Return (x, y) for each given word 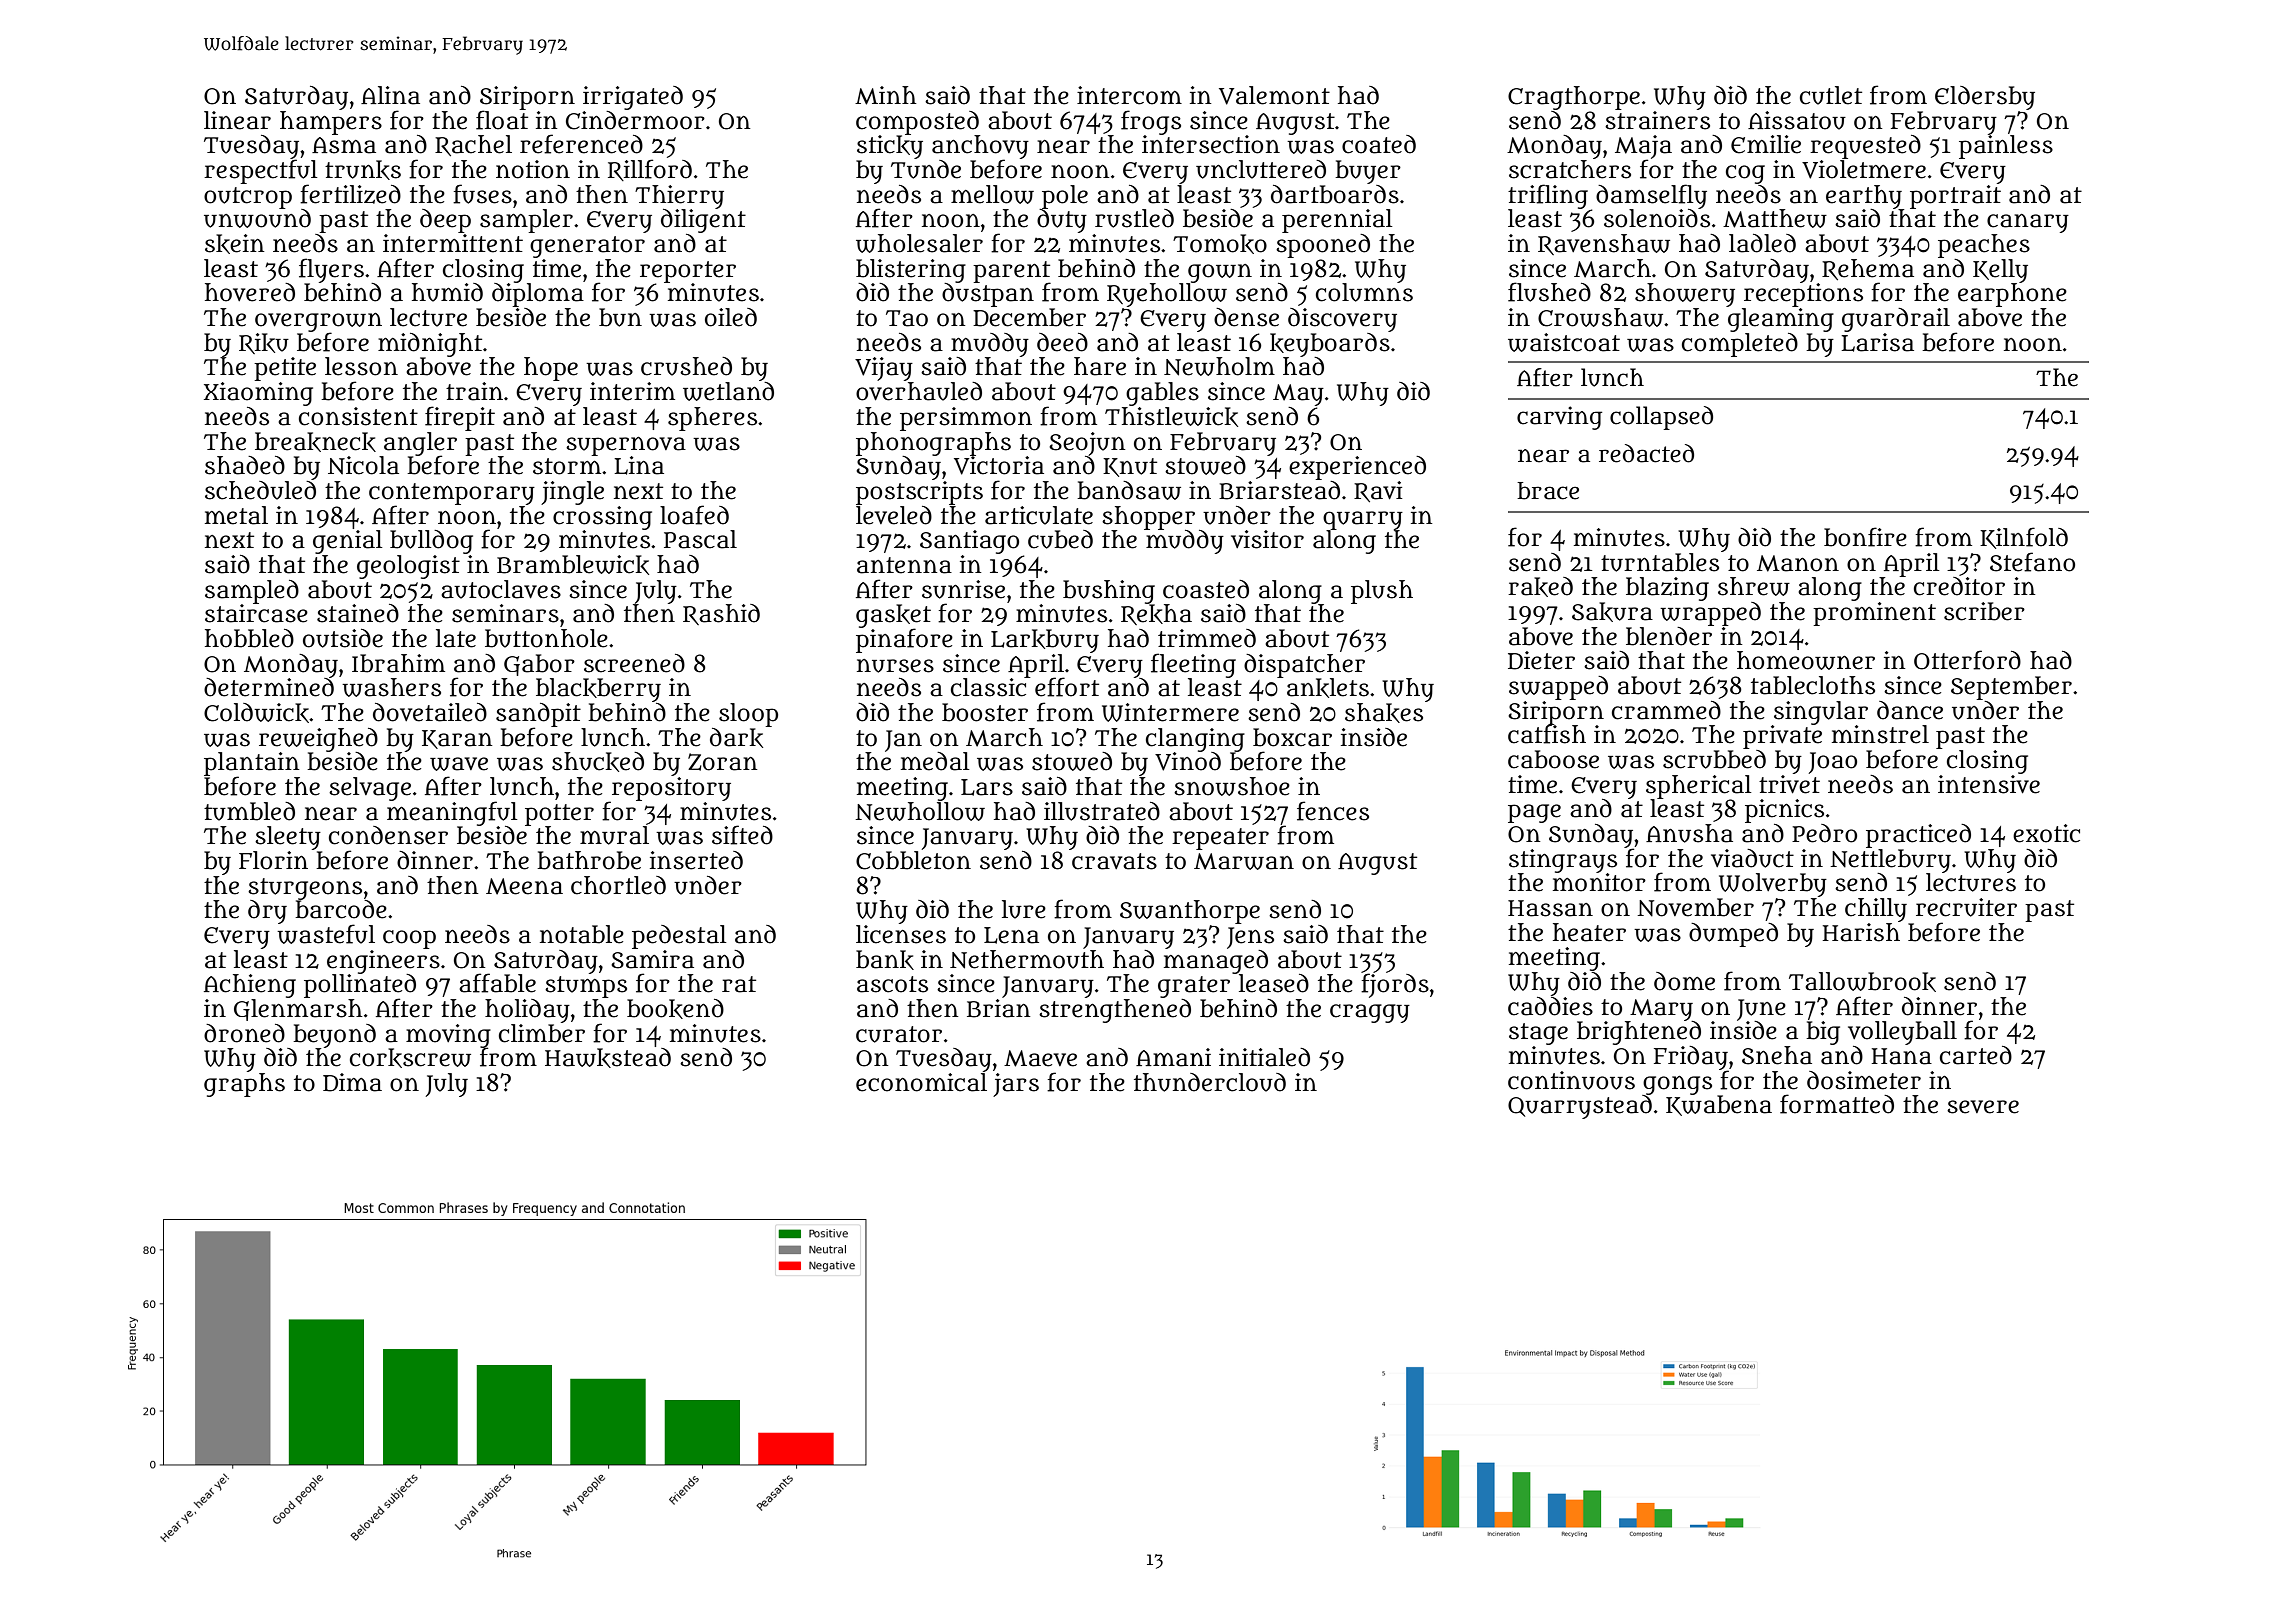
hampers (331, 123)
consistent (358, 416)
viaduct (1752, 858)
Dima (352, 1082)
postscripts (919, 493)
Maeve (1040, 1058)
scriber (1984, 611)
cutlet (1831, 95)
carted (1976, 1055)
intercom (1129, 95)
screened (634, 663)
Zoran (722, 762)
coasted (1206, 589)
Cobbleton (913, 860)
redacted (1646, 453)
